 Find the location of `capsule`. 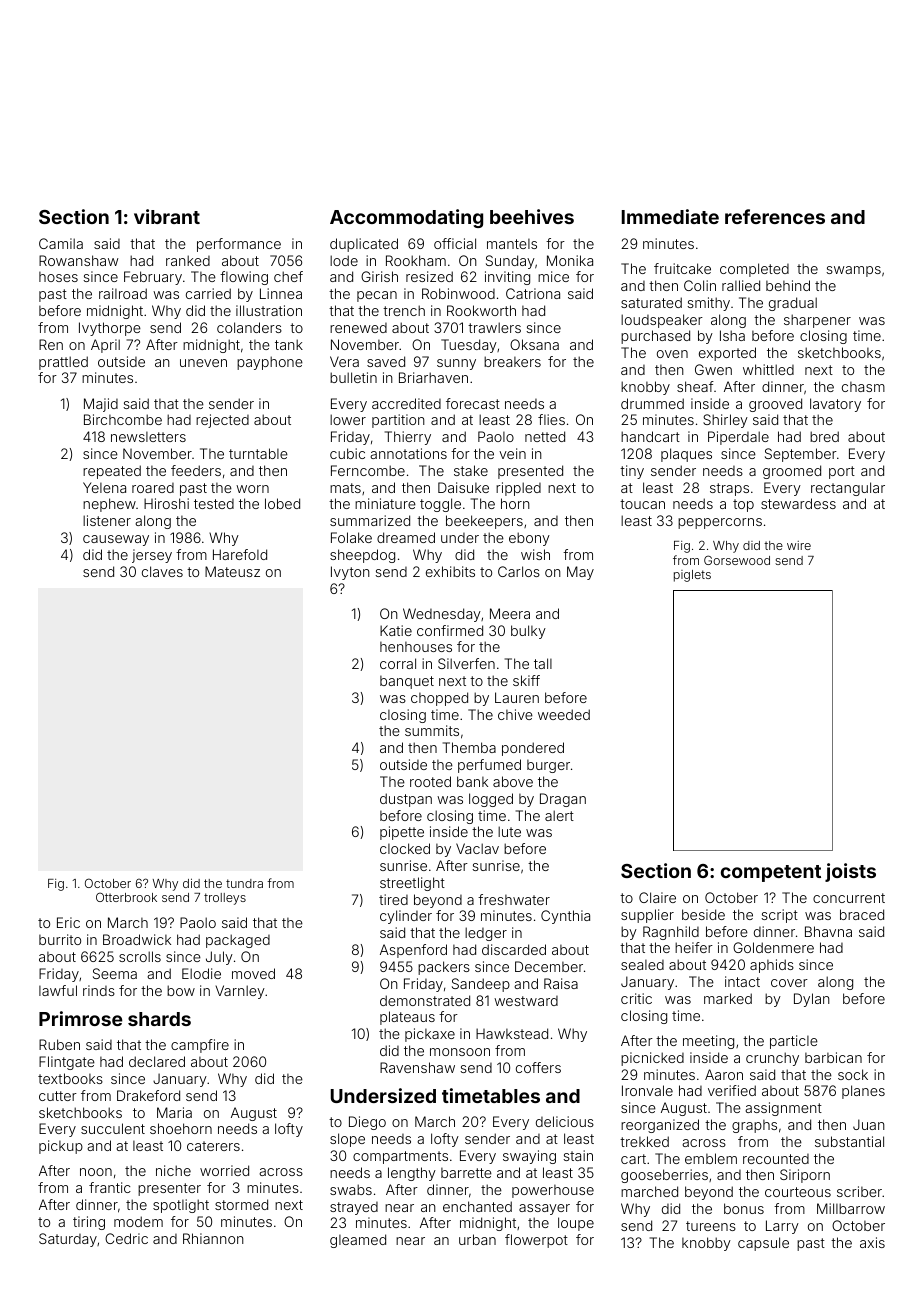

capsule is located at coordinates (763, 1244).
